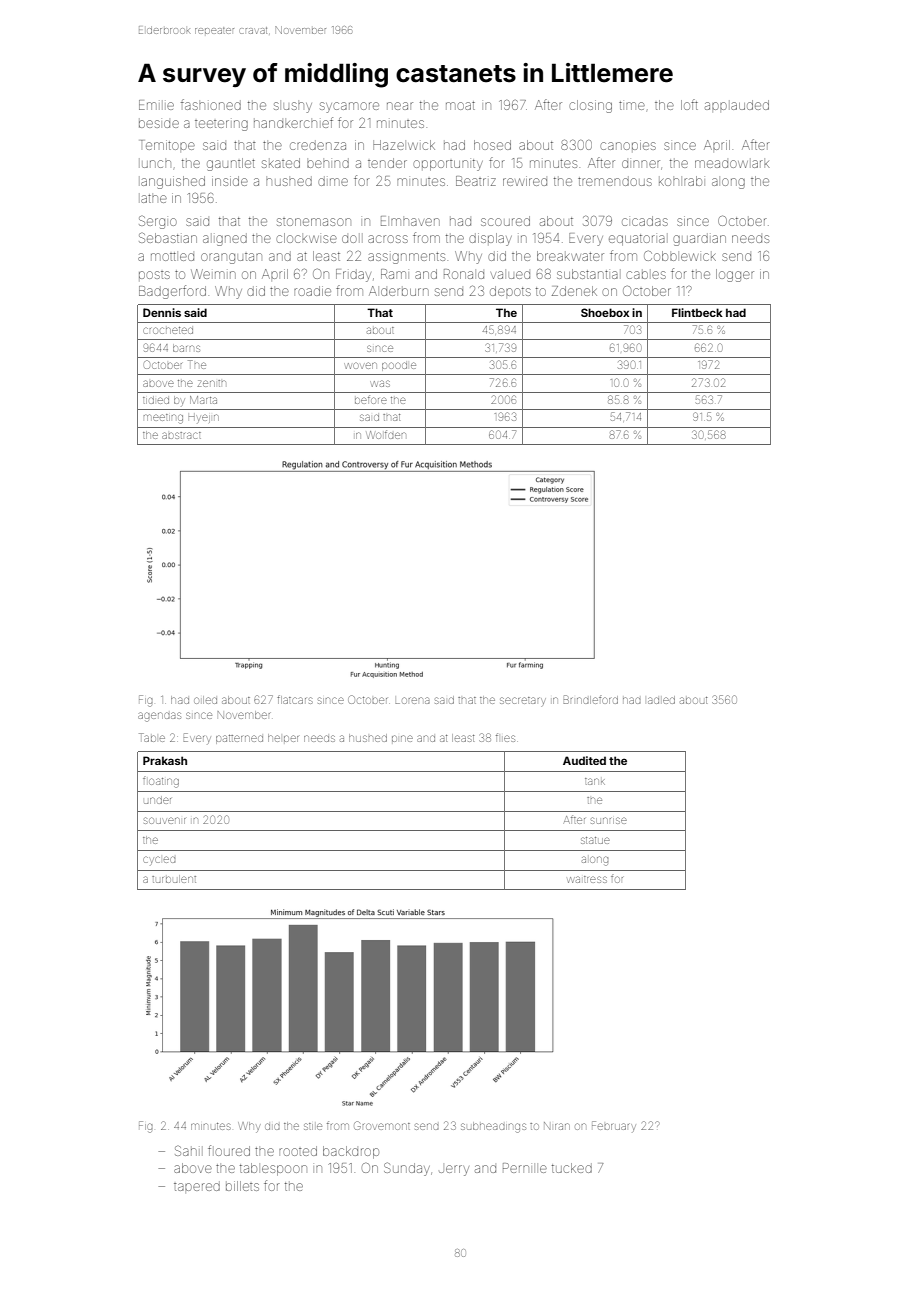 Image resolution: width=908 pixels, height=1316 pixels. I want to click on time, so click(632, 105).
